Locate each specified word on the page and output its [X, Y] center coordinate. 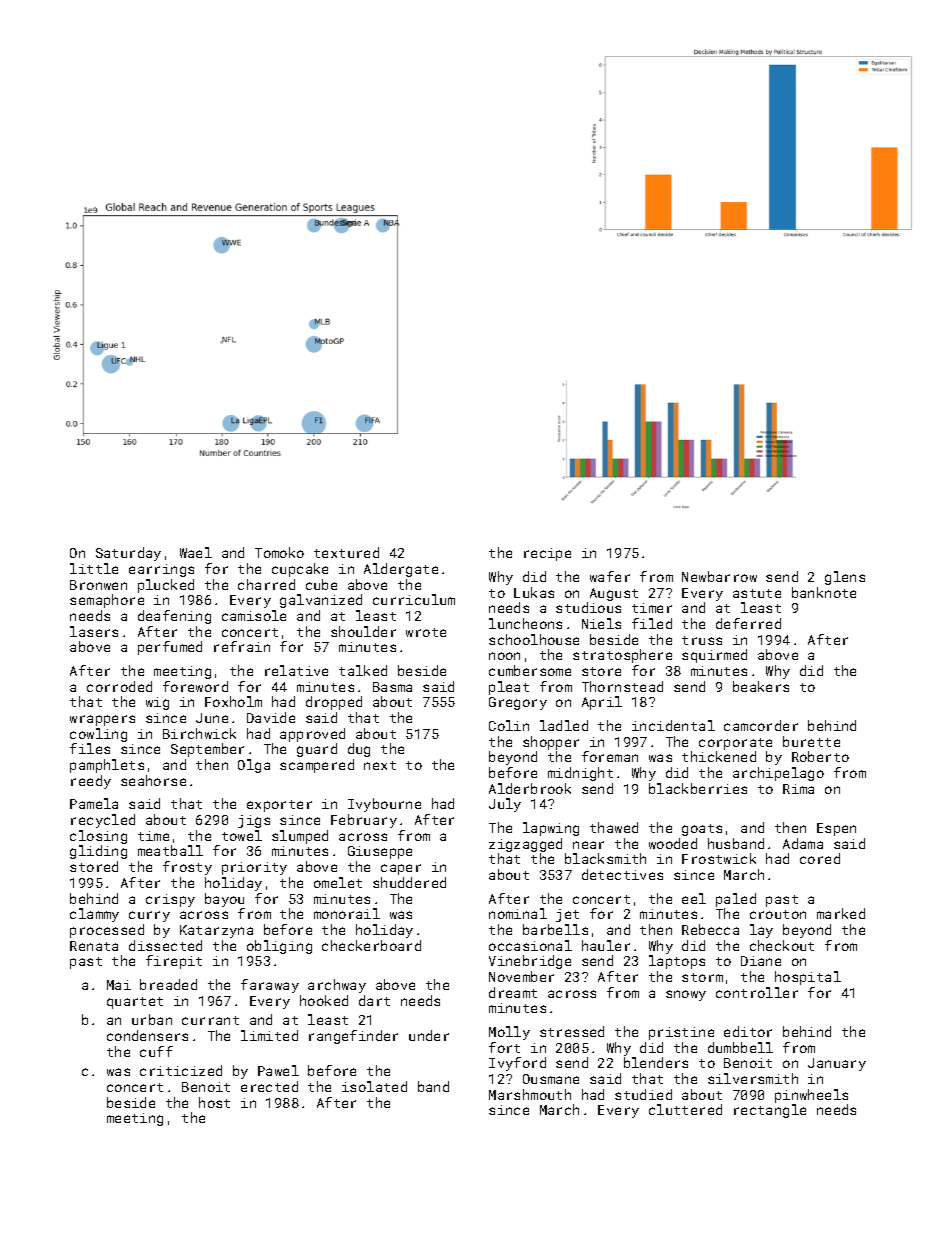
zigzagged [525, 845]
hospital [808, 978]
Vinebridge [530, 962]
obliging [279, 947]
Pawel [278, 1070]
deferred [748, 623]
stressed [572, 1031]
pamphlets [107, 766]
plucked [166, 586]
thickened [719, 756]
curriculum [414, 599]
